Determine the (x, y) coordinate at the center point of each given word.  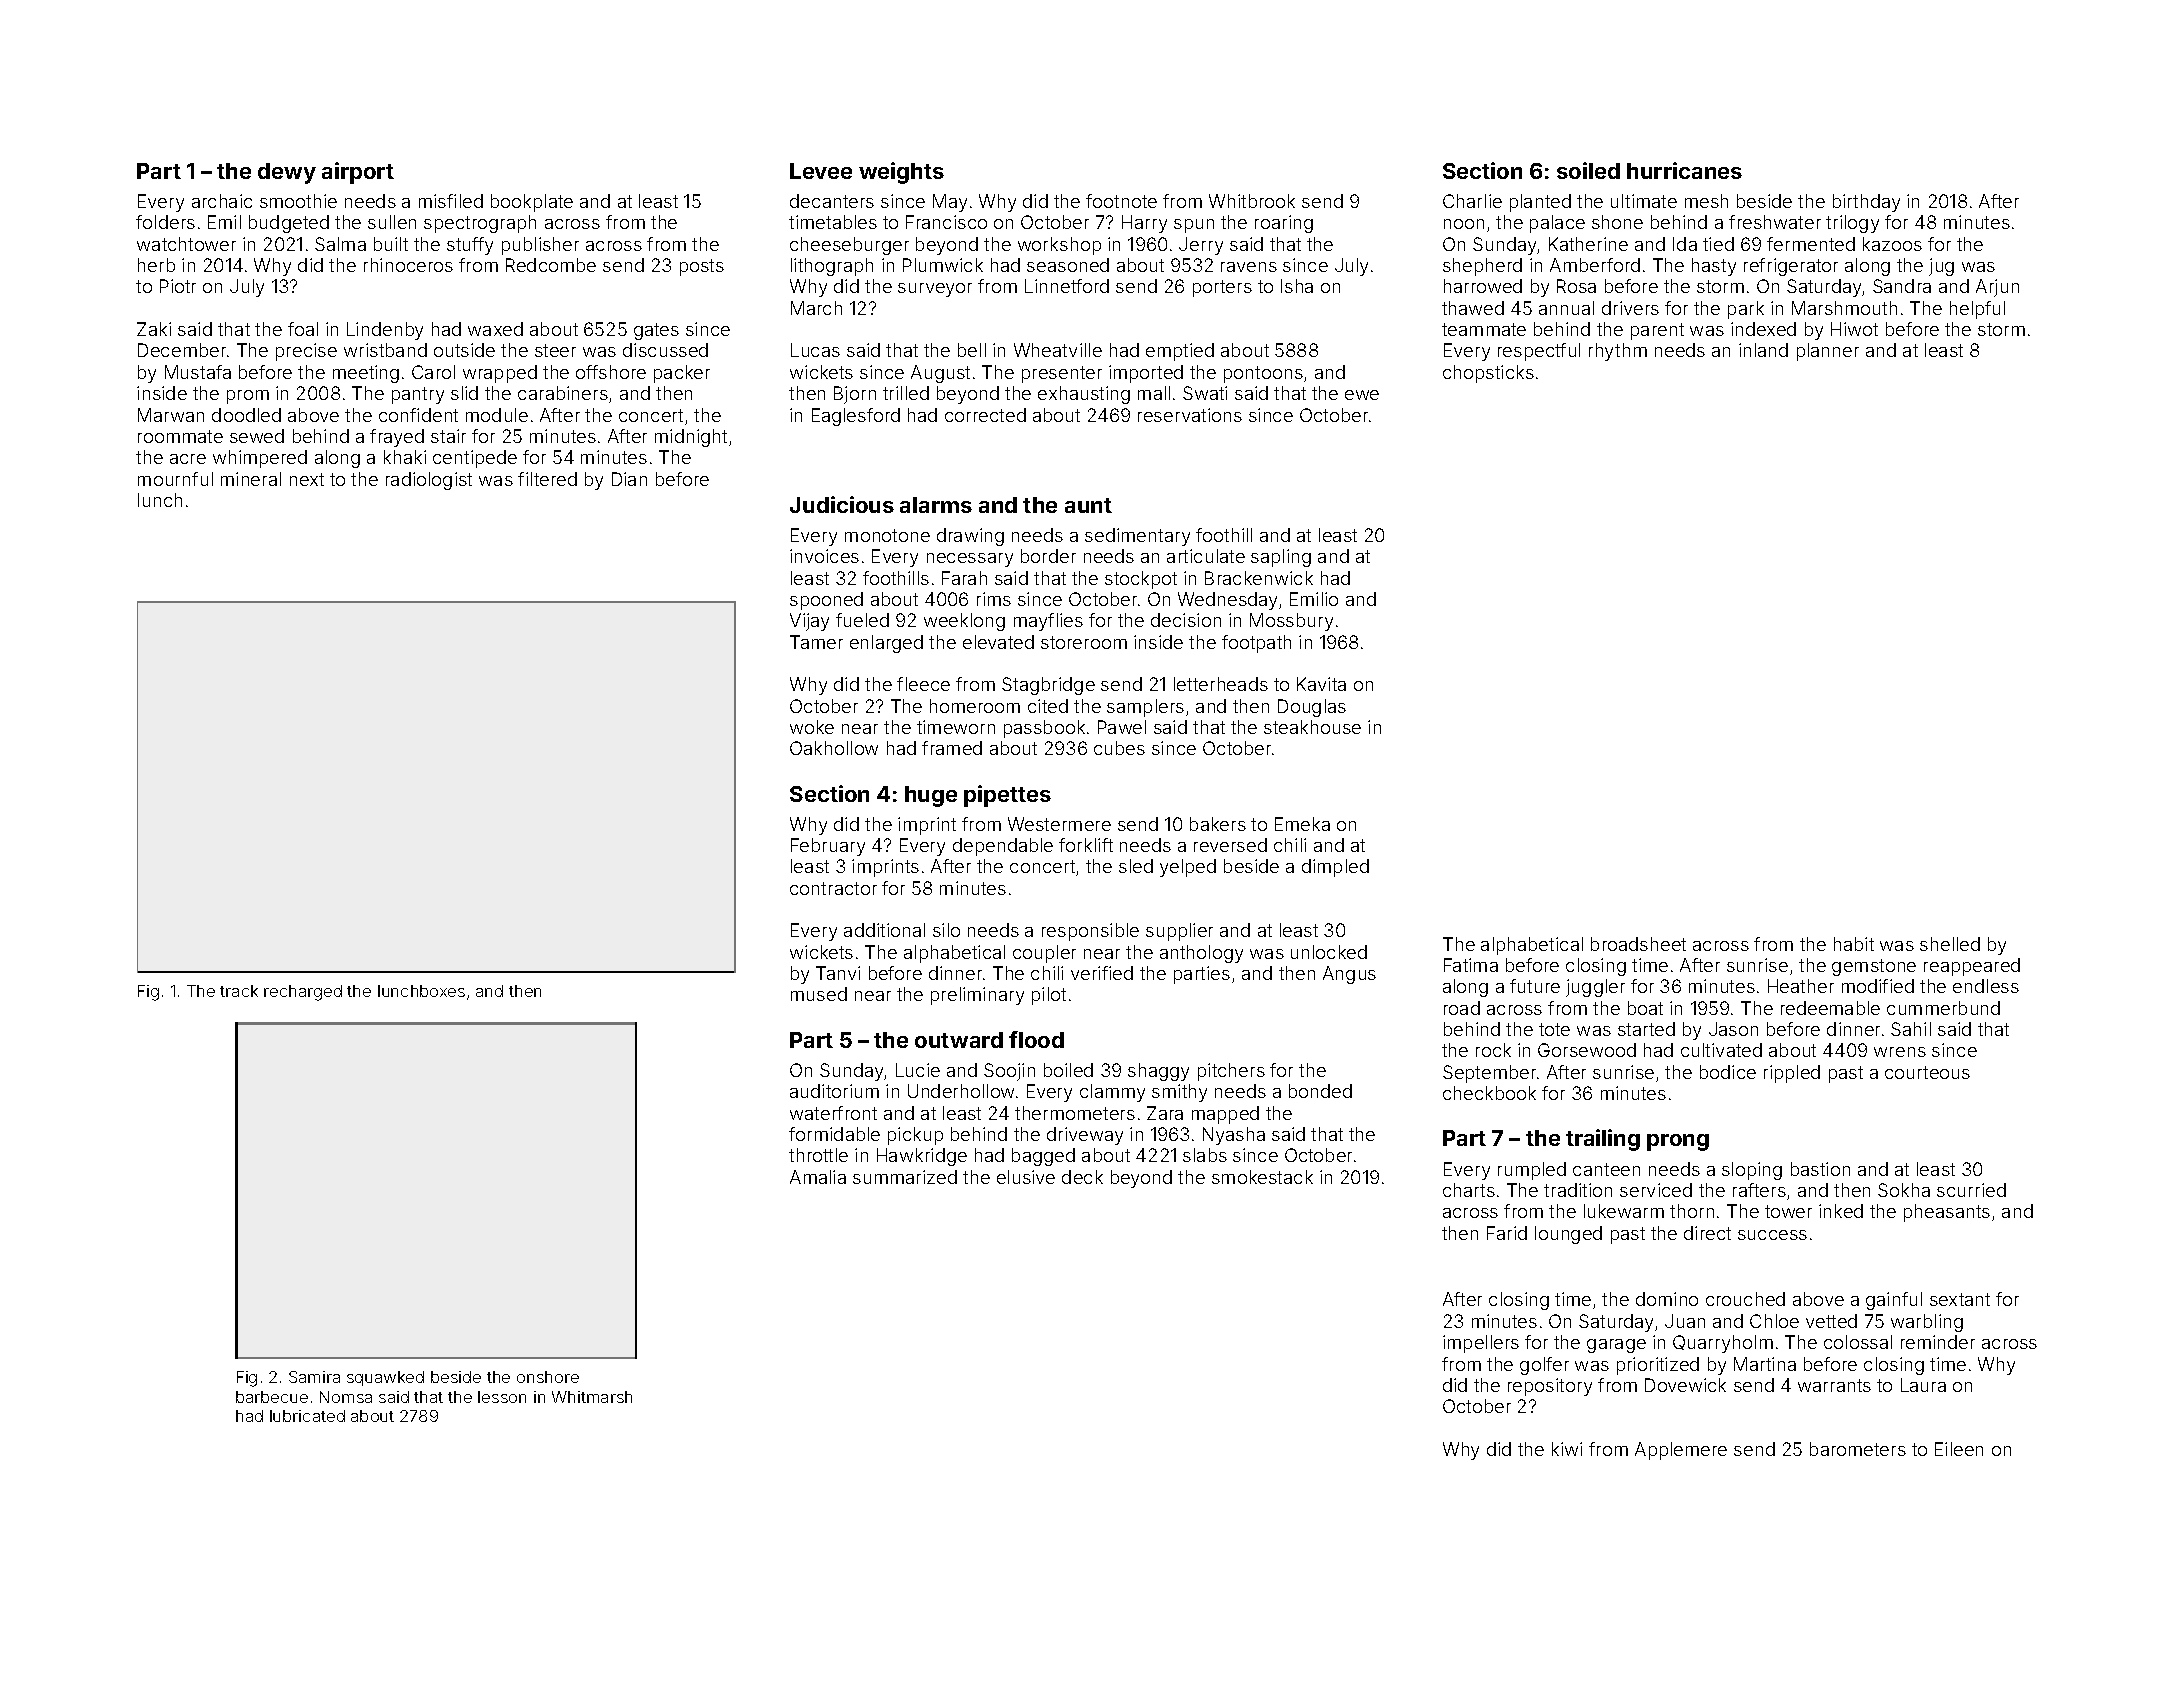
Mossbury (1291, 622)
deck (1082, 1177)
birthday (1866, 203)
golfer (1544, 1366)
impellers (1481, 1344)
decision (1186, 620)
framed (952, 748)
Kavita (1321, 684)
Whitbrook (1252, 201)
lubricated (307, 1416)
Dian (629, 479)
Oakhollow (834, 748)
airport (358, 173)
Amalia (818, 1177)
